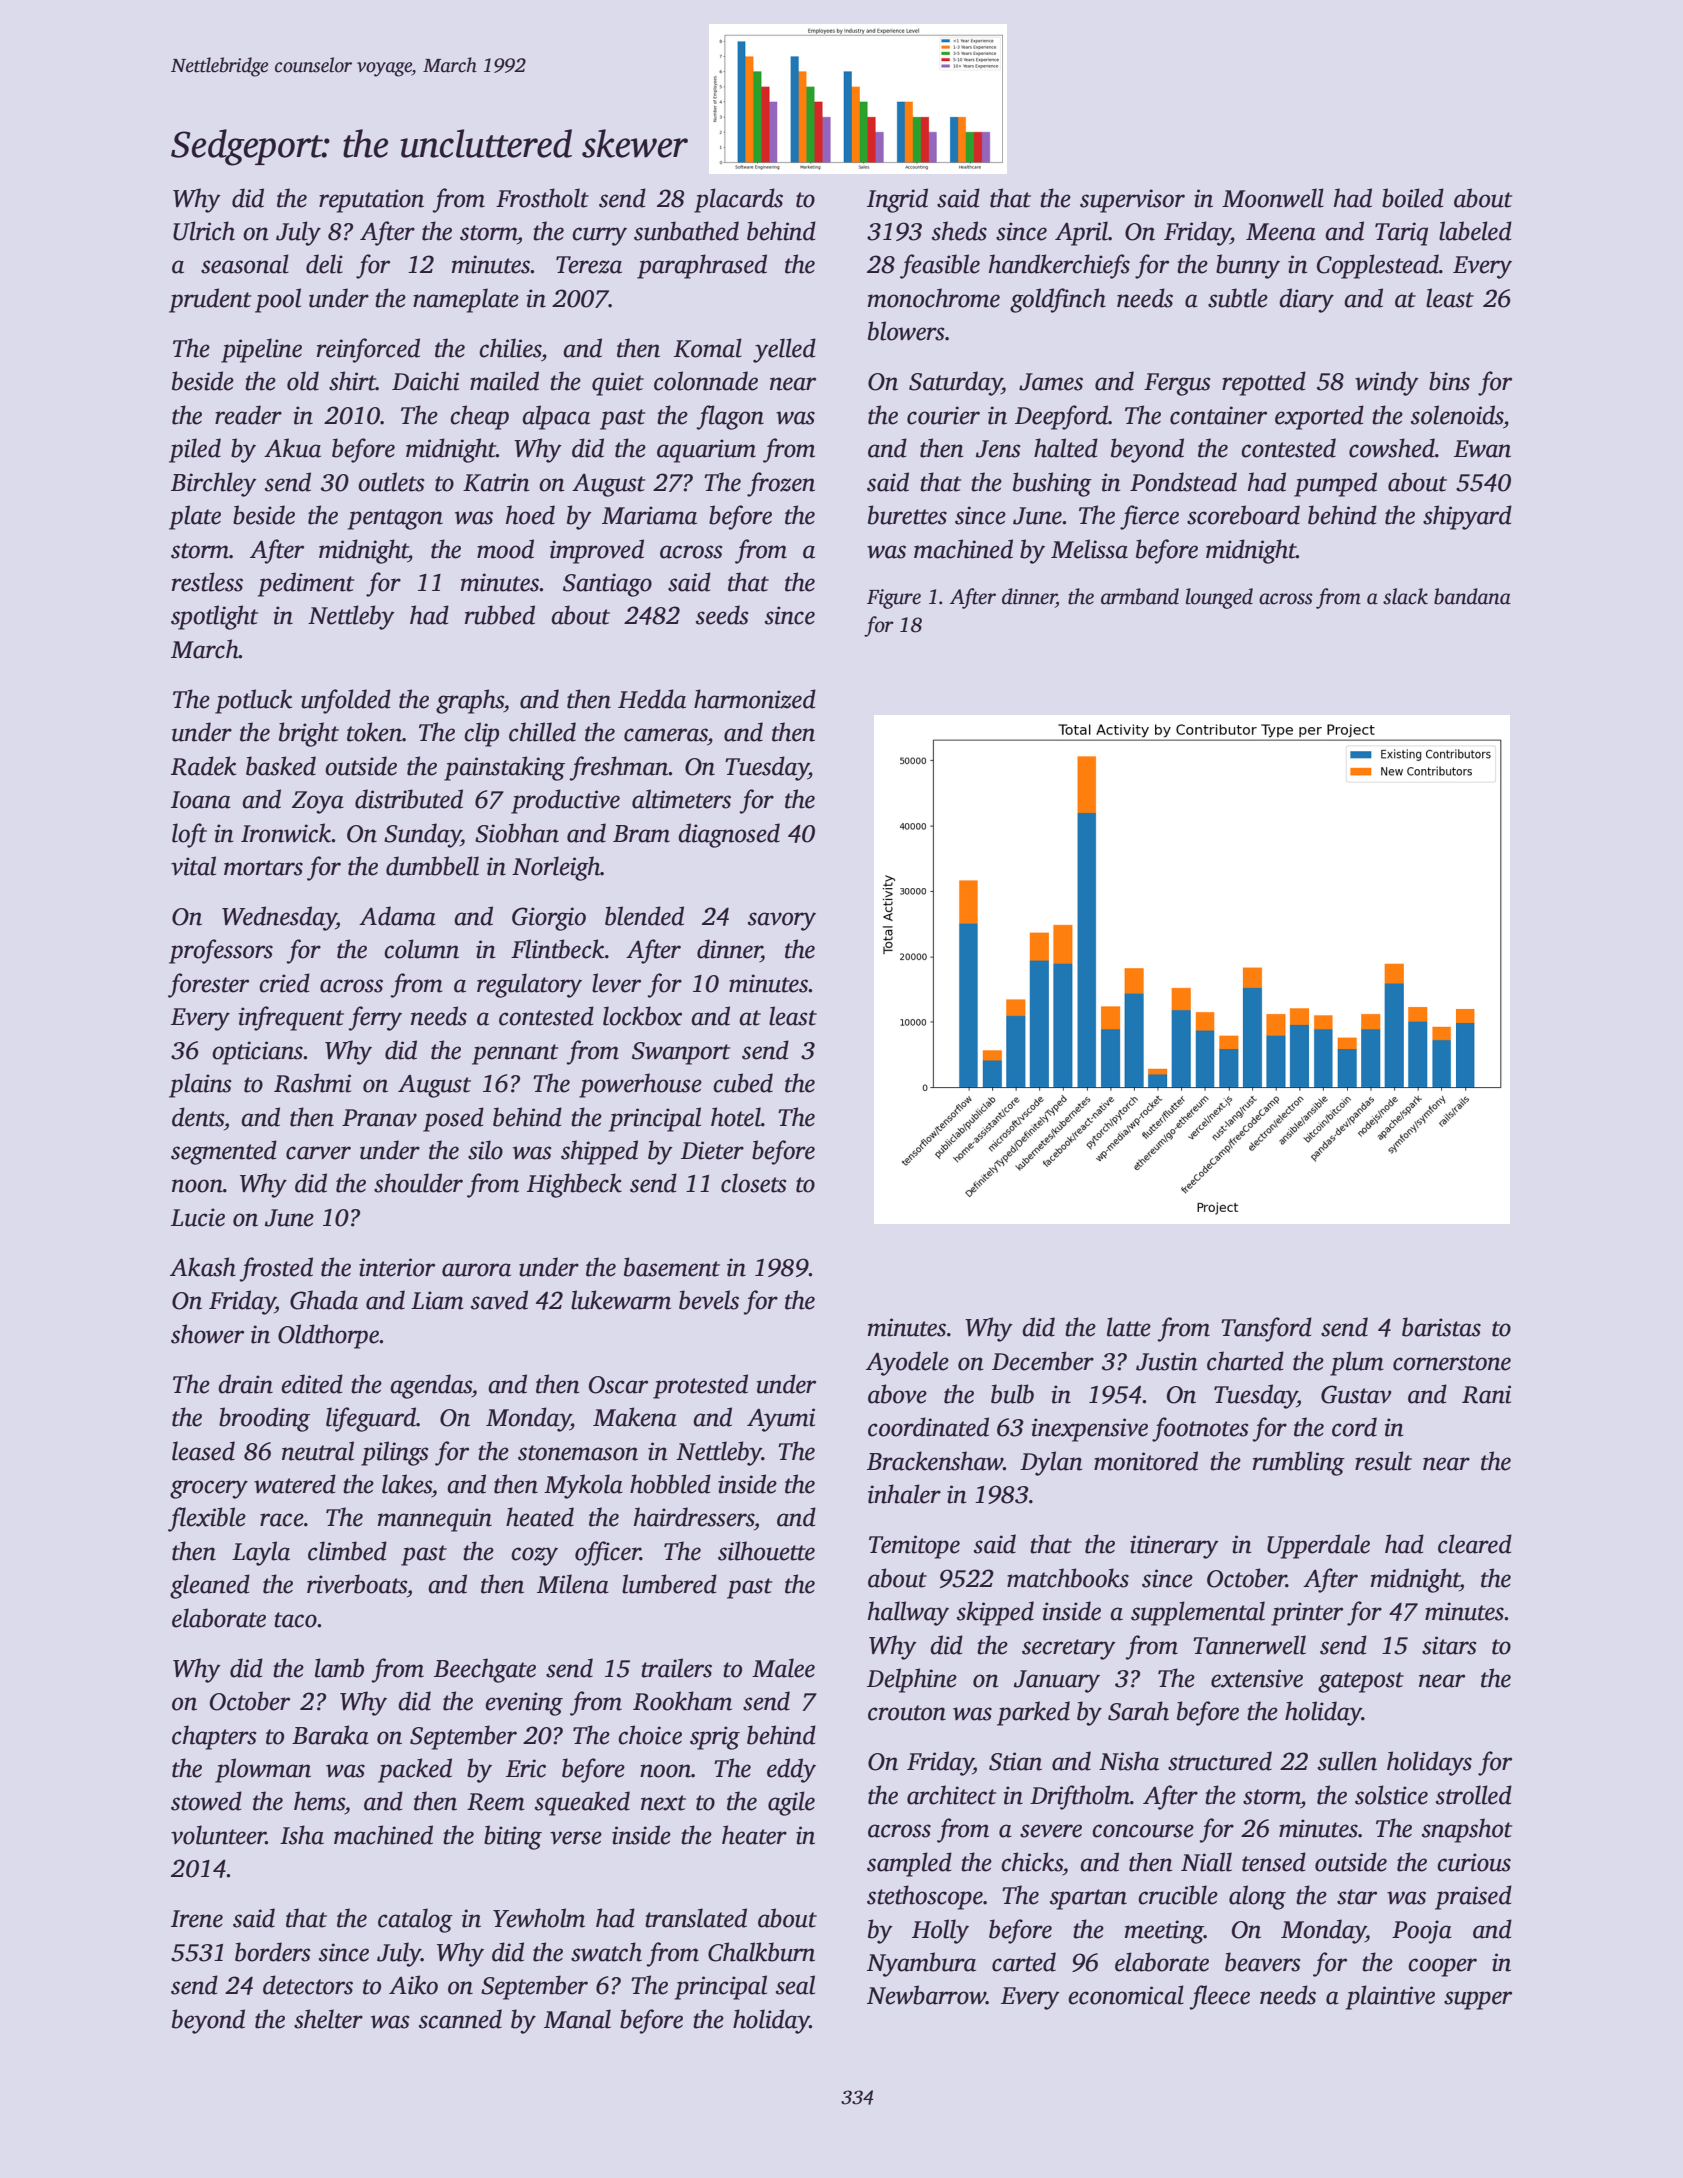 Image resolution: width=1683 pixels, height=2178 pixels. What do you see at coordinates (418, 1183) in the page?
I see `shoulder` at bounding box center [418, 1183].
